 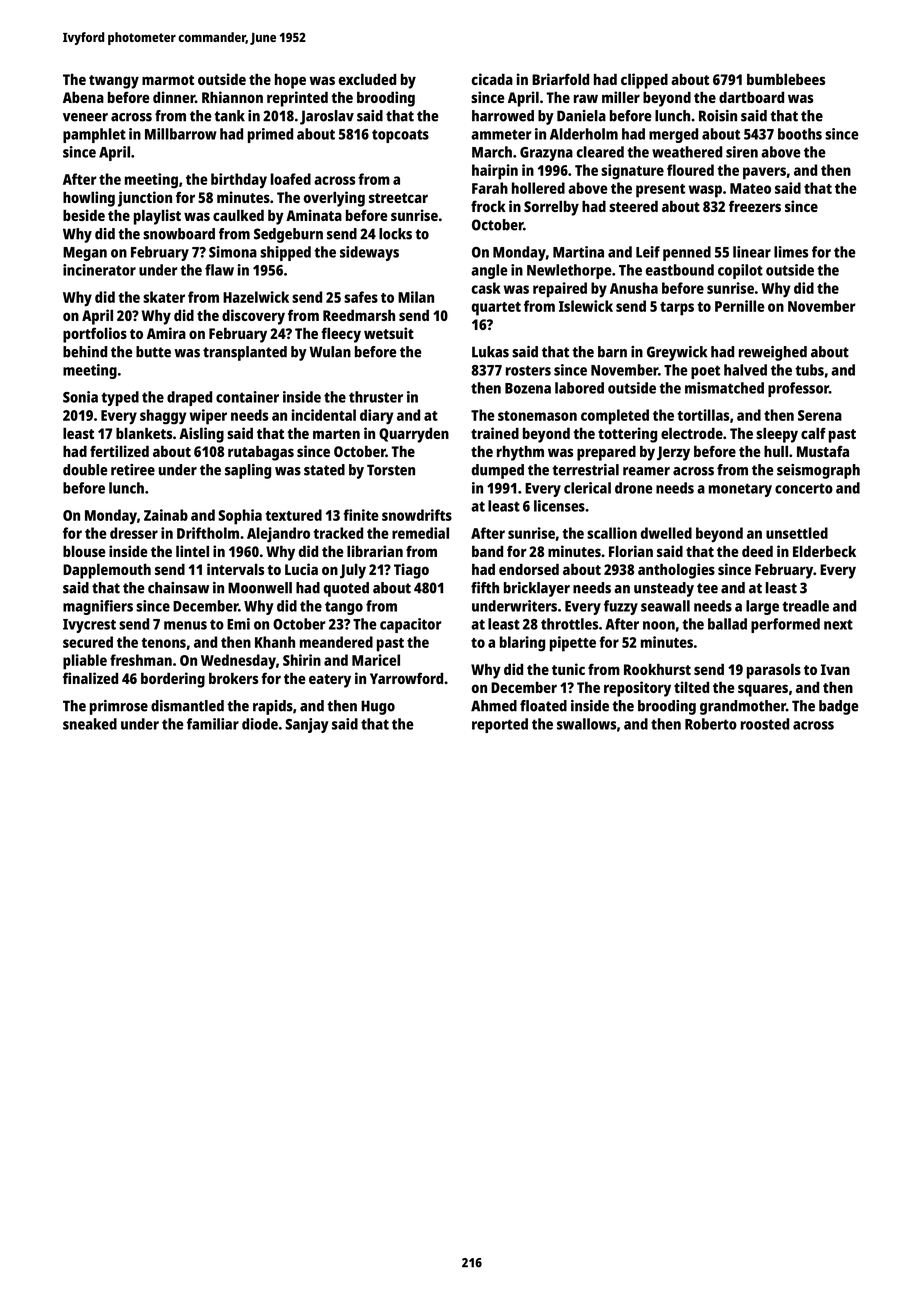 I want to click on excluded, so click(x=367, y=79).
